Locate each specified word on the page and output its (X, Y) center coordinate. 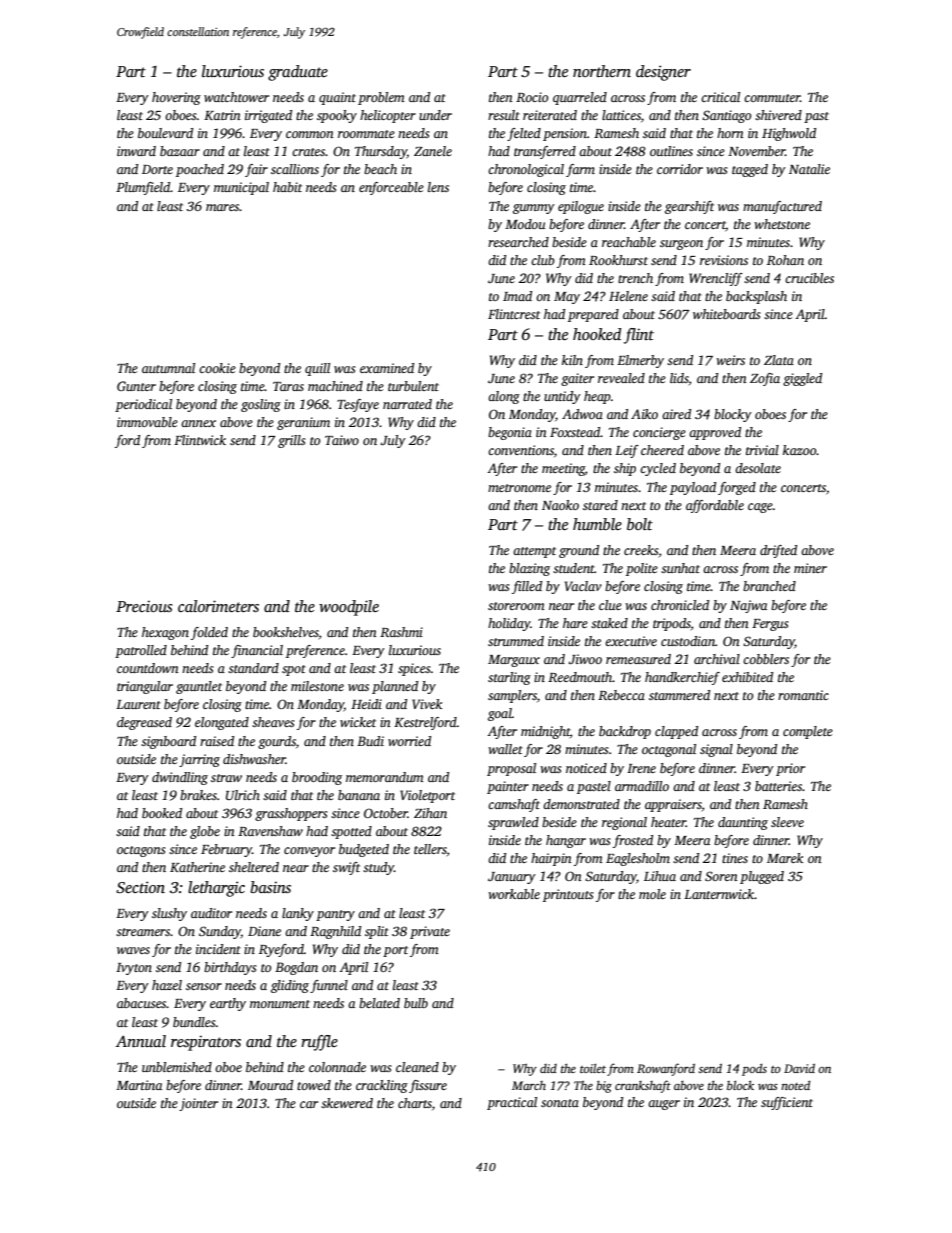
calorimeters (218, 606)
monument (280, 1004)
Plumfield (143, 188)
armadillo (642, 786)
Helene (628, 296)
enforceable (391, 188)
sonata (560, 1103)
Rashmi (401, 632)
